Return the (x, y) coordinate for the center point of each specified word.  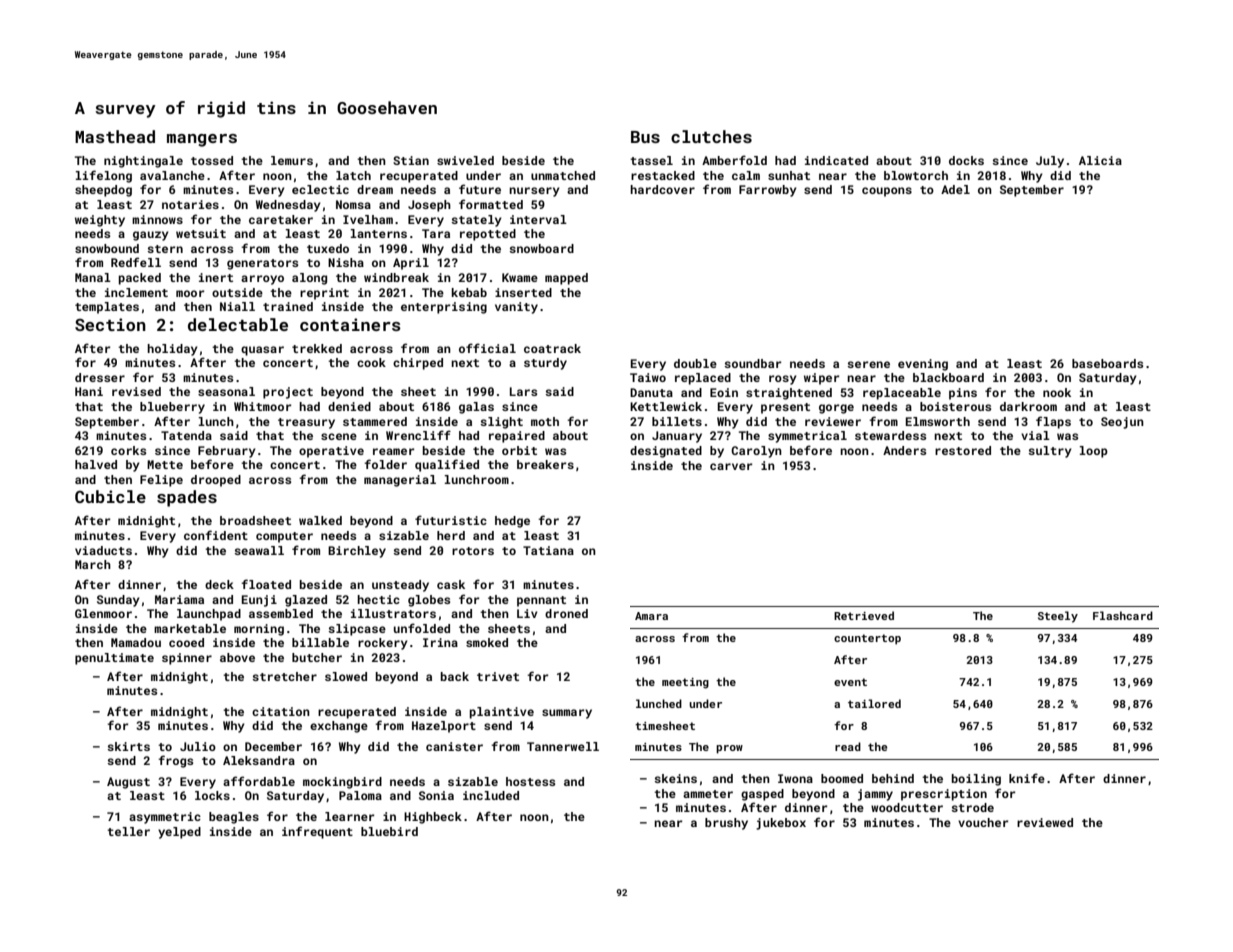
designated (666, 452)
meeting (685, 683)
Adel (955, 189)
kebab (469, 292)
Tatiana (548, 550)
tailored (874, 703)
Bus (645, 137)
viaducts (103, 550)
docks (966, 160)
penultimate (114, 659)
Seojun (1122, 423)
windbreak (396, 277)
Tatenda (186, 435)
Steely (1058, 617)
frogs (175, 761)
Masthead (115, 136)
